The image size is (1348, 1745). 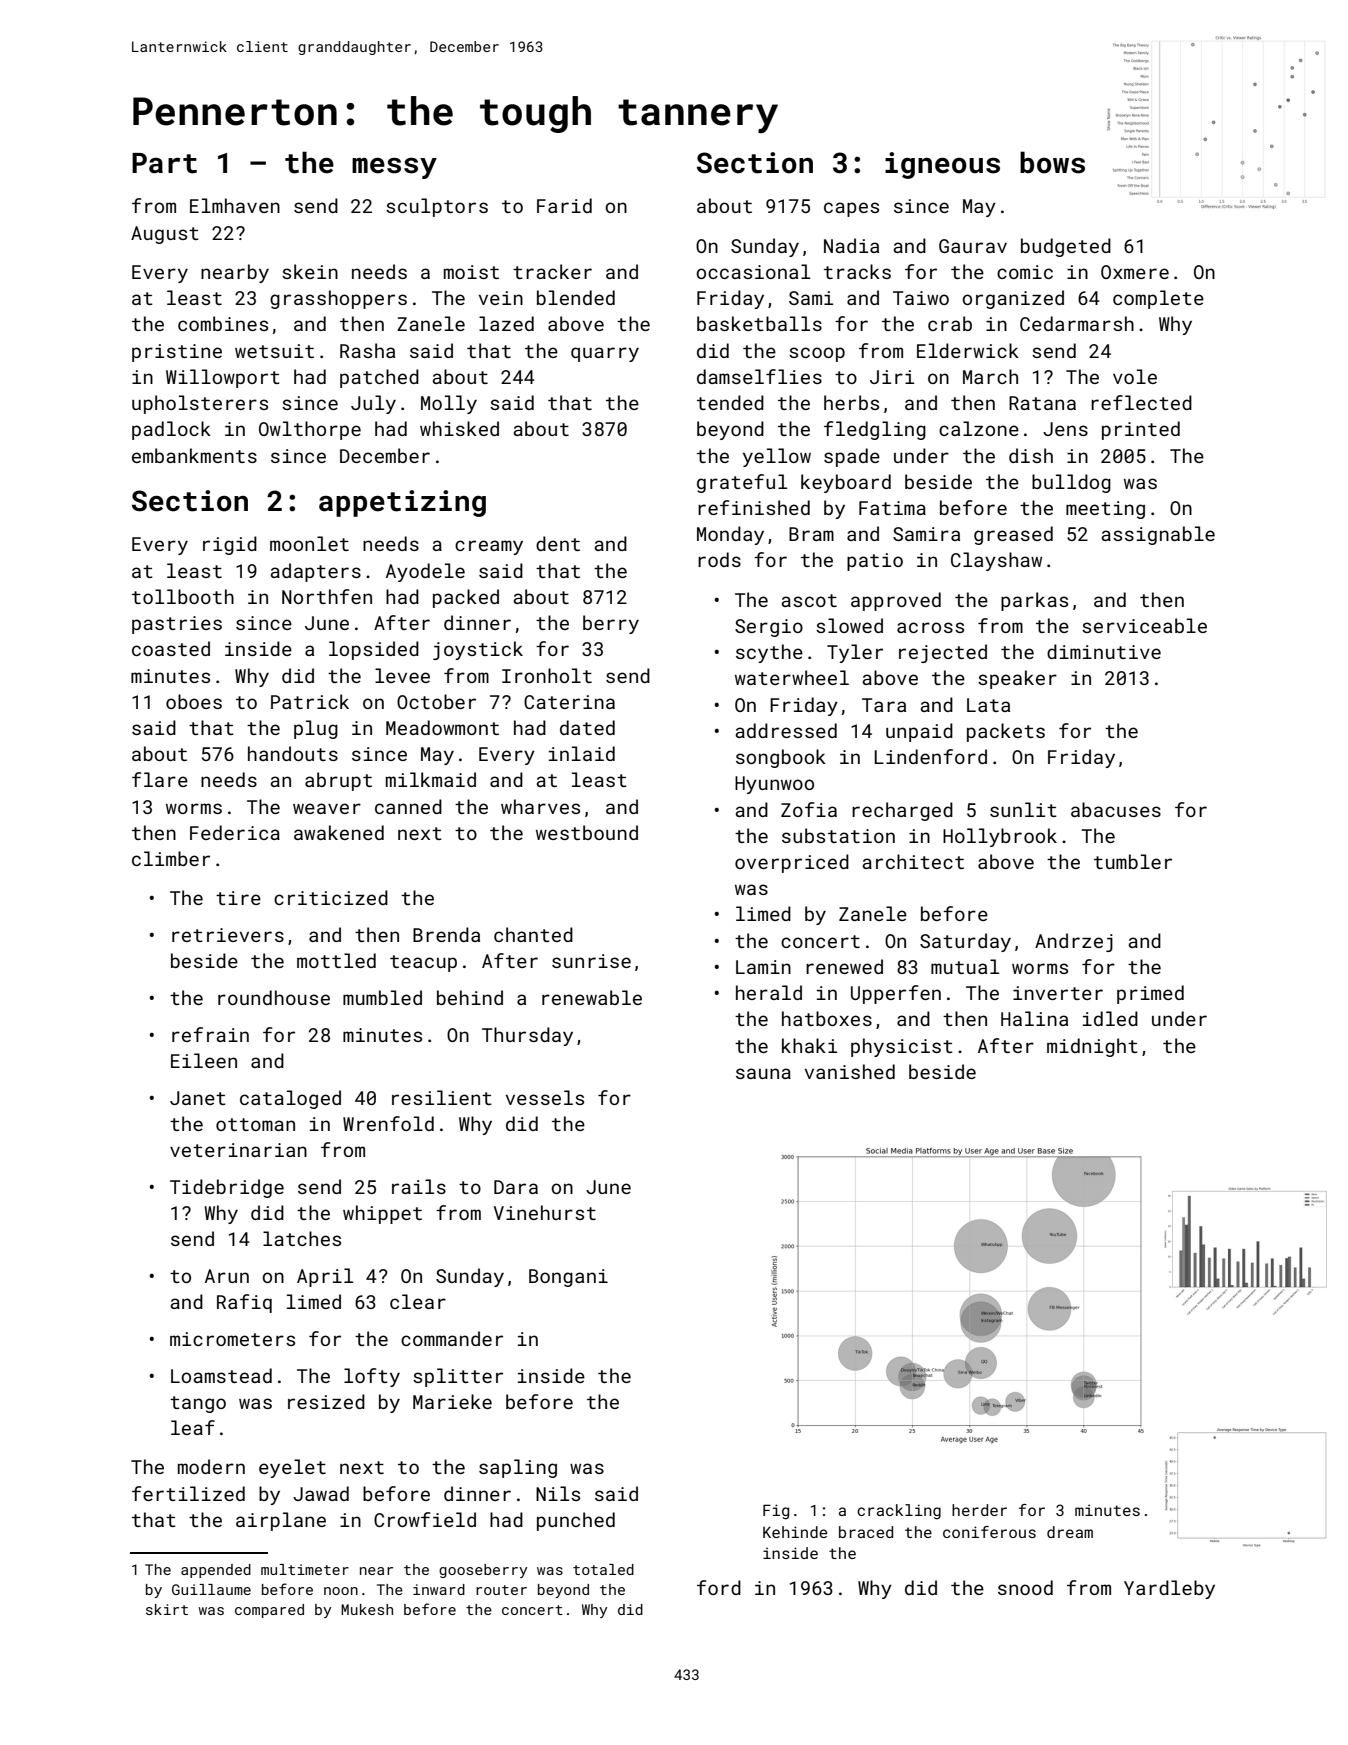 What do you see at coordinates (198, 1098) in the screenshot?
I see `Janet` at bounding box center [198, 1098].
